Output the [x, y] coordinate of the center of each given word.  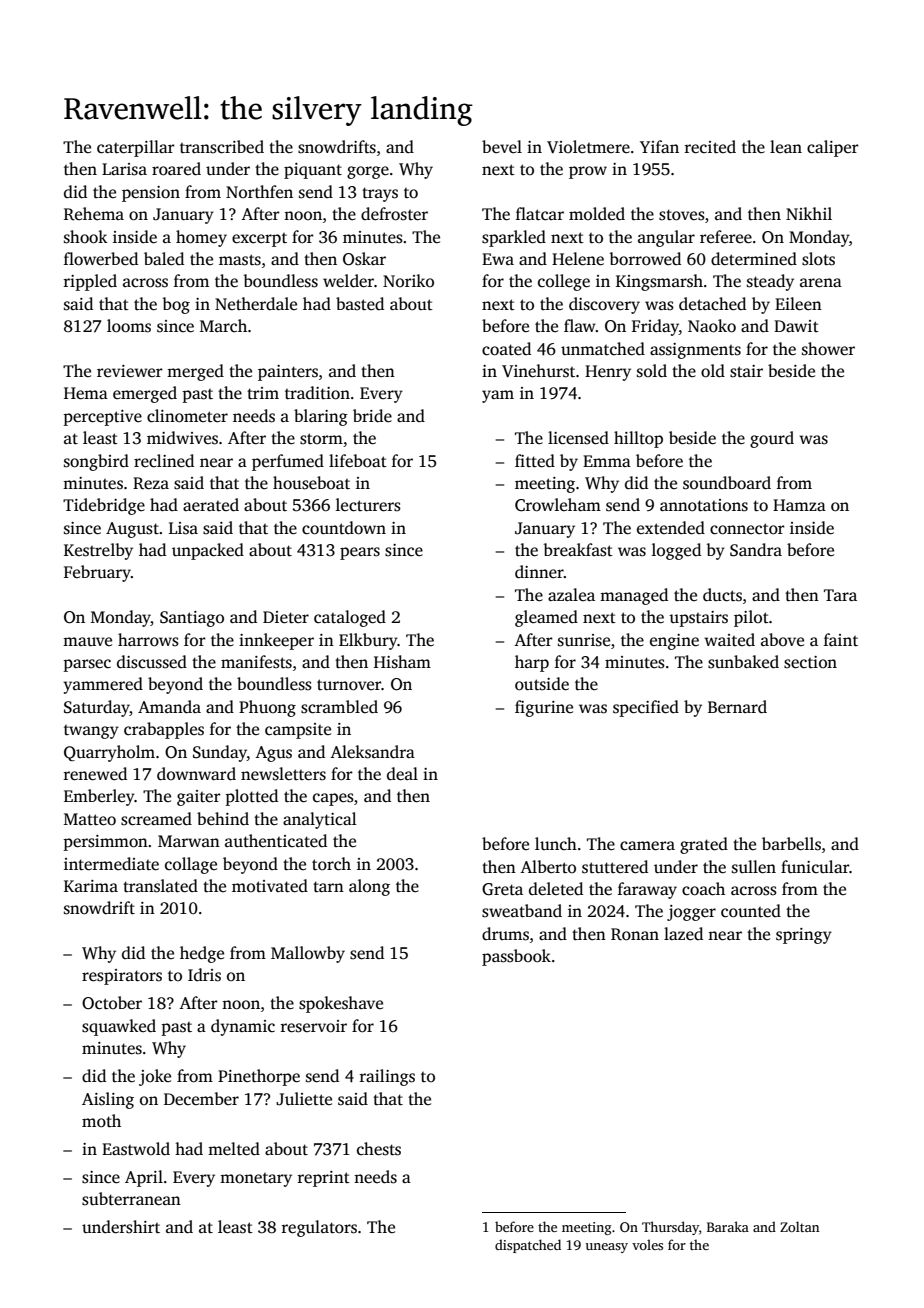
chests [379, 1149]
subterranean [131, 1199]
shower [828, 349]
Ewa [498, 259]
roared [176, 169]
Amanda [169, 707]
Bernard [737, 707]
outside [542, 684]
